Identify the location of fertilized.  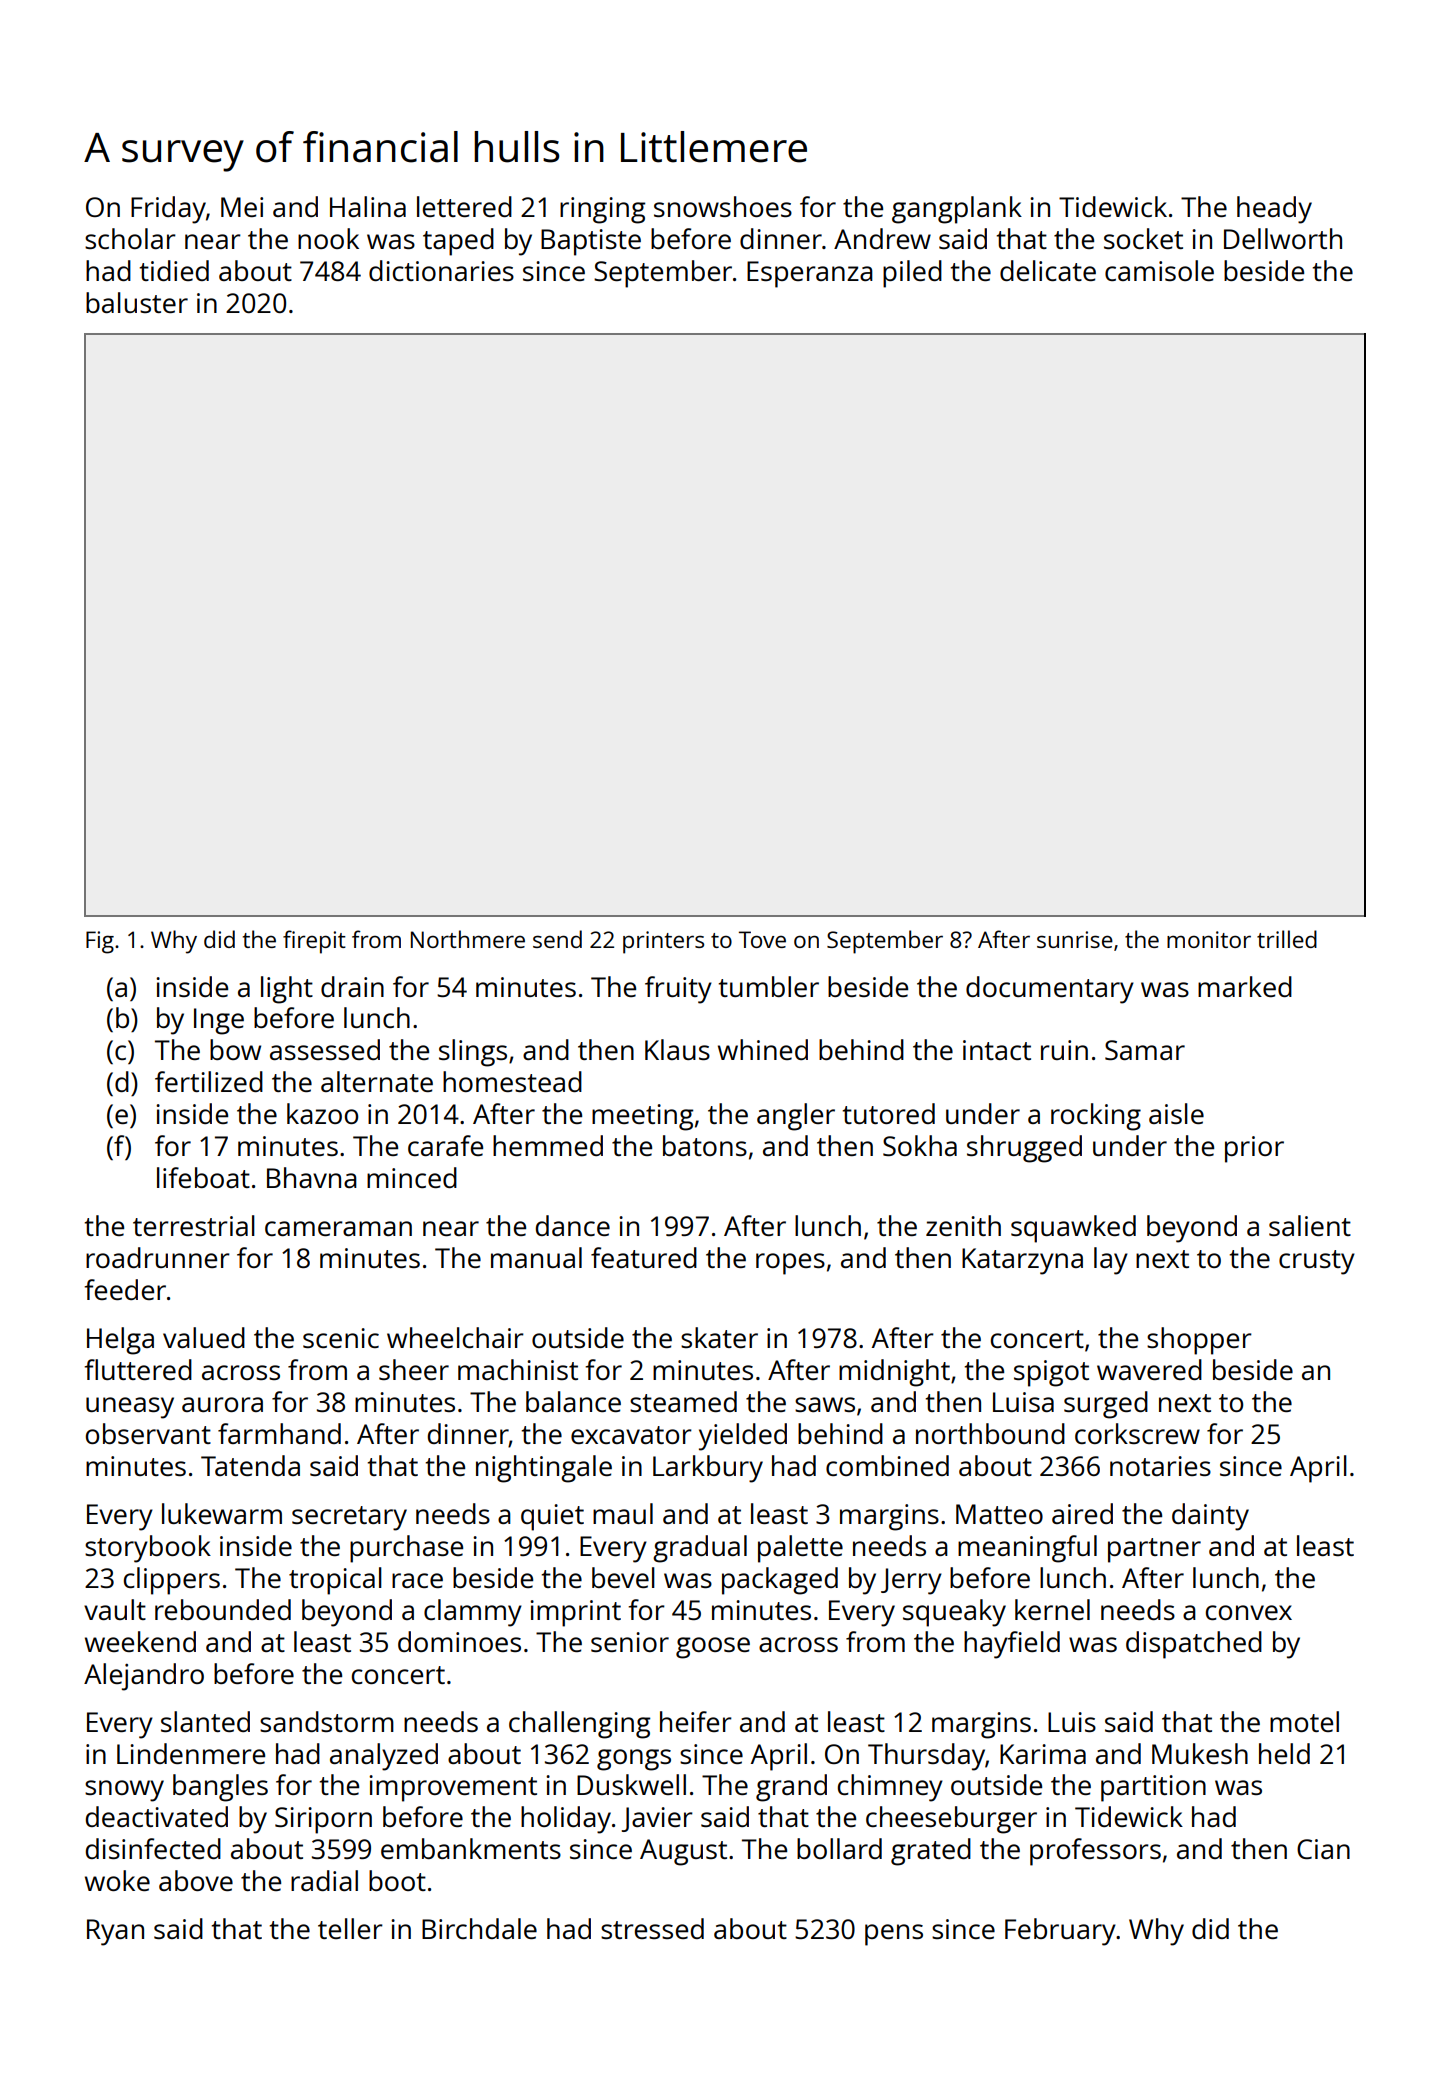
(209, 1081).
